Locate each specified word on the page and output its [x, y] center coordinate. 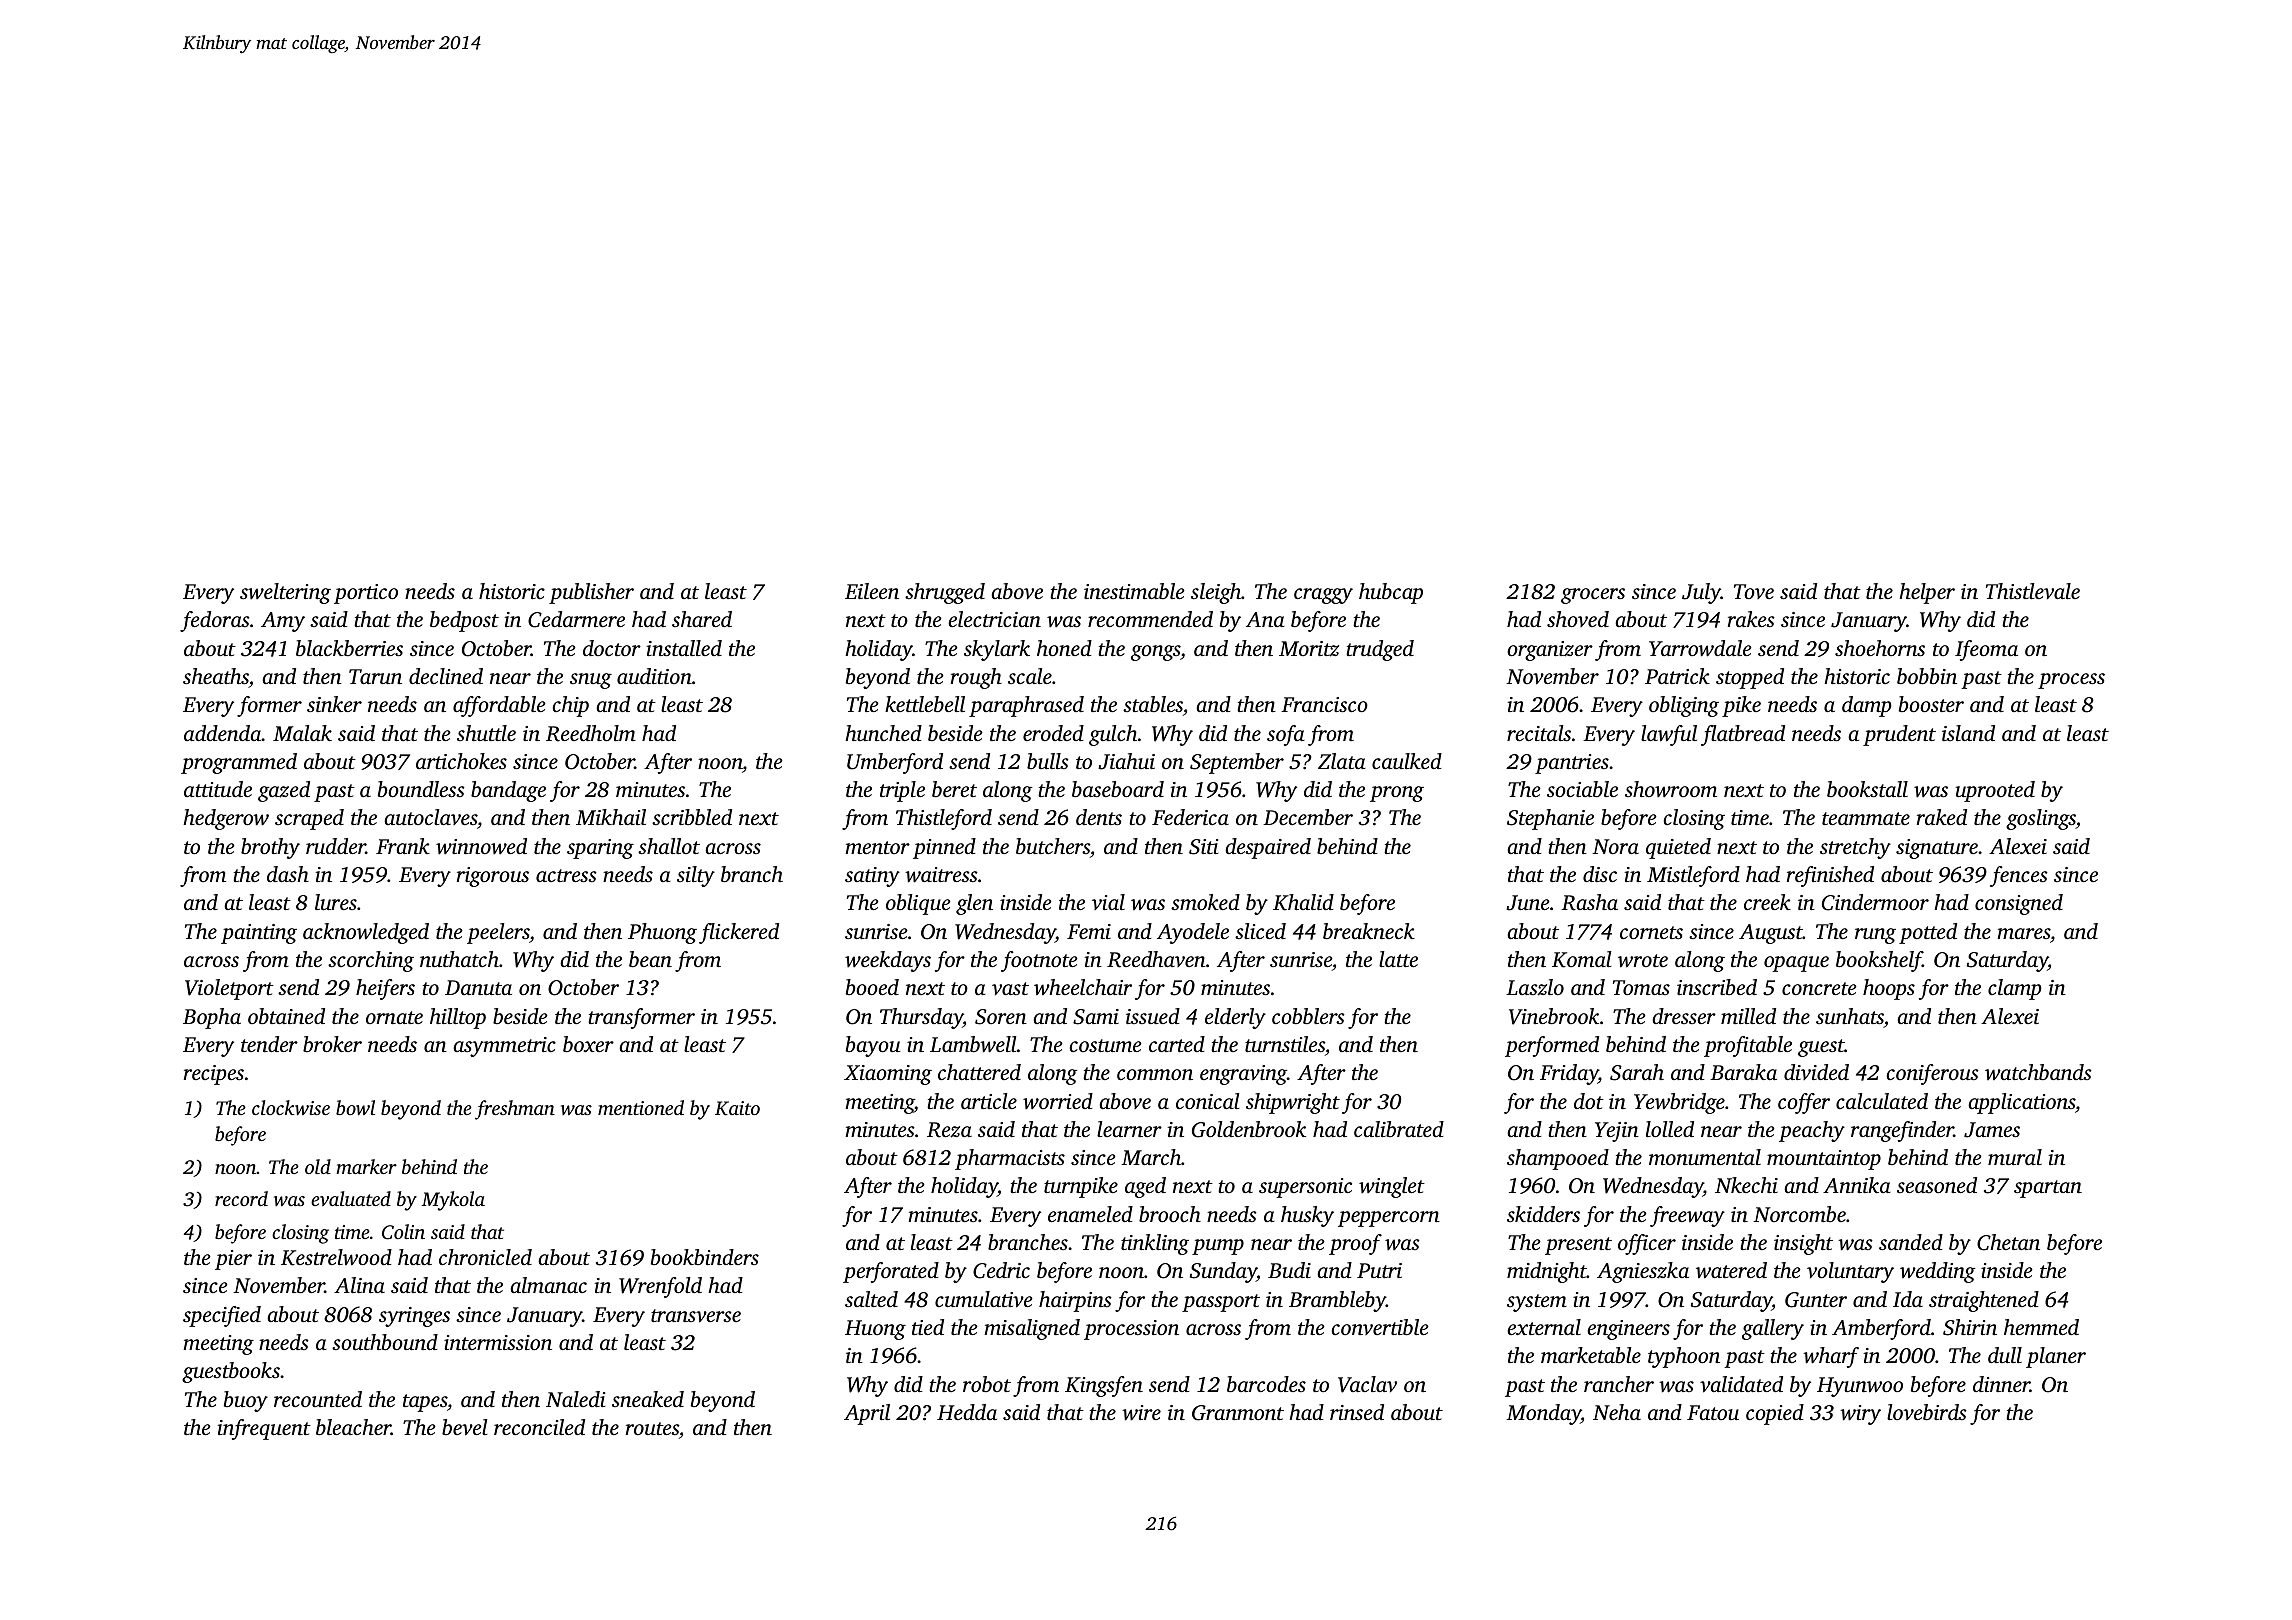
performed [1552, 1046]
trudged [1380, 650]
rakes [1751, 619]
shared [702, 619]
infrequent [264, 1429]
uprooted [1995, 791]
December [1308, 817]
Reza [949, 1130]
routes [652, 1428]
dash [288, 874]
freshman [515, 1110]
